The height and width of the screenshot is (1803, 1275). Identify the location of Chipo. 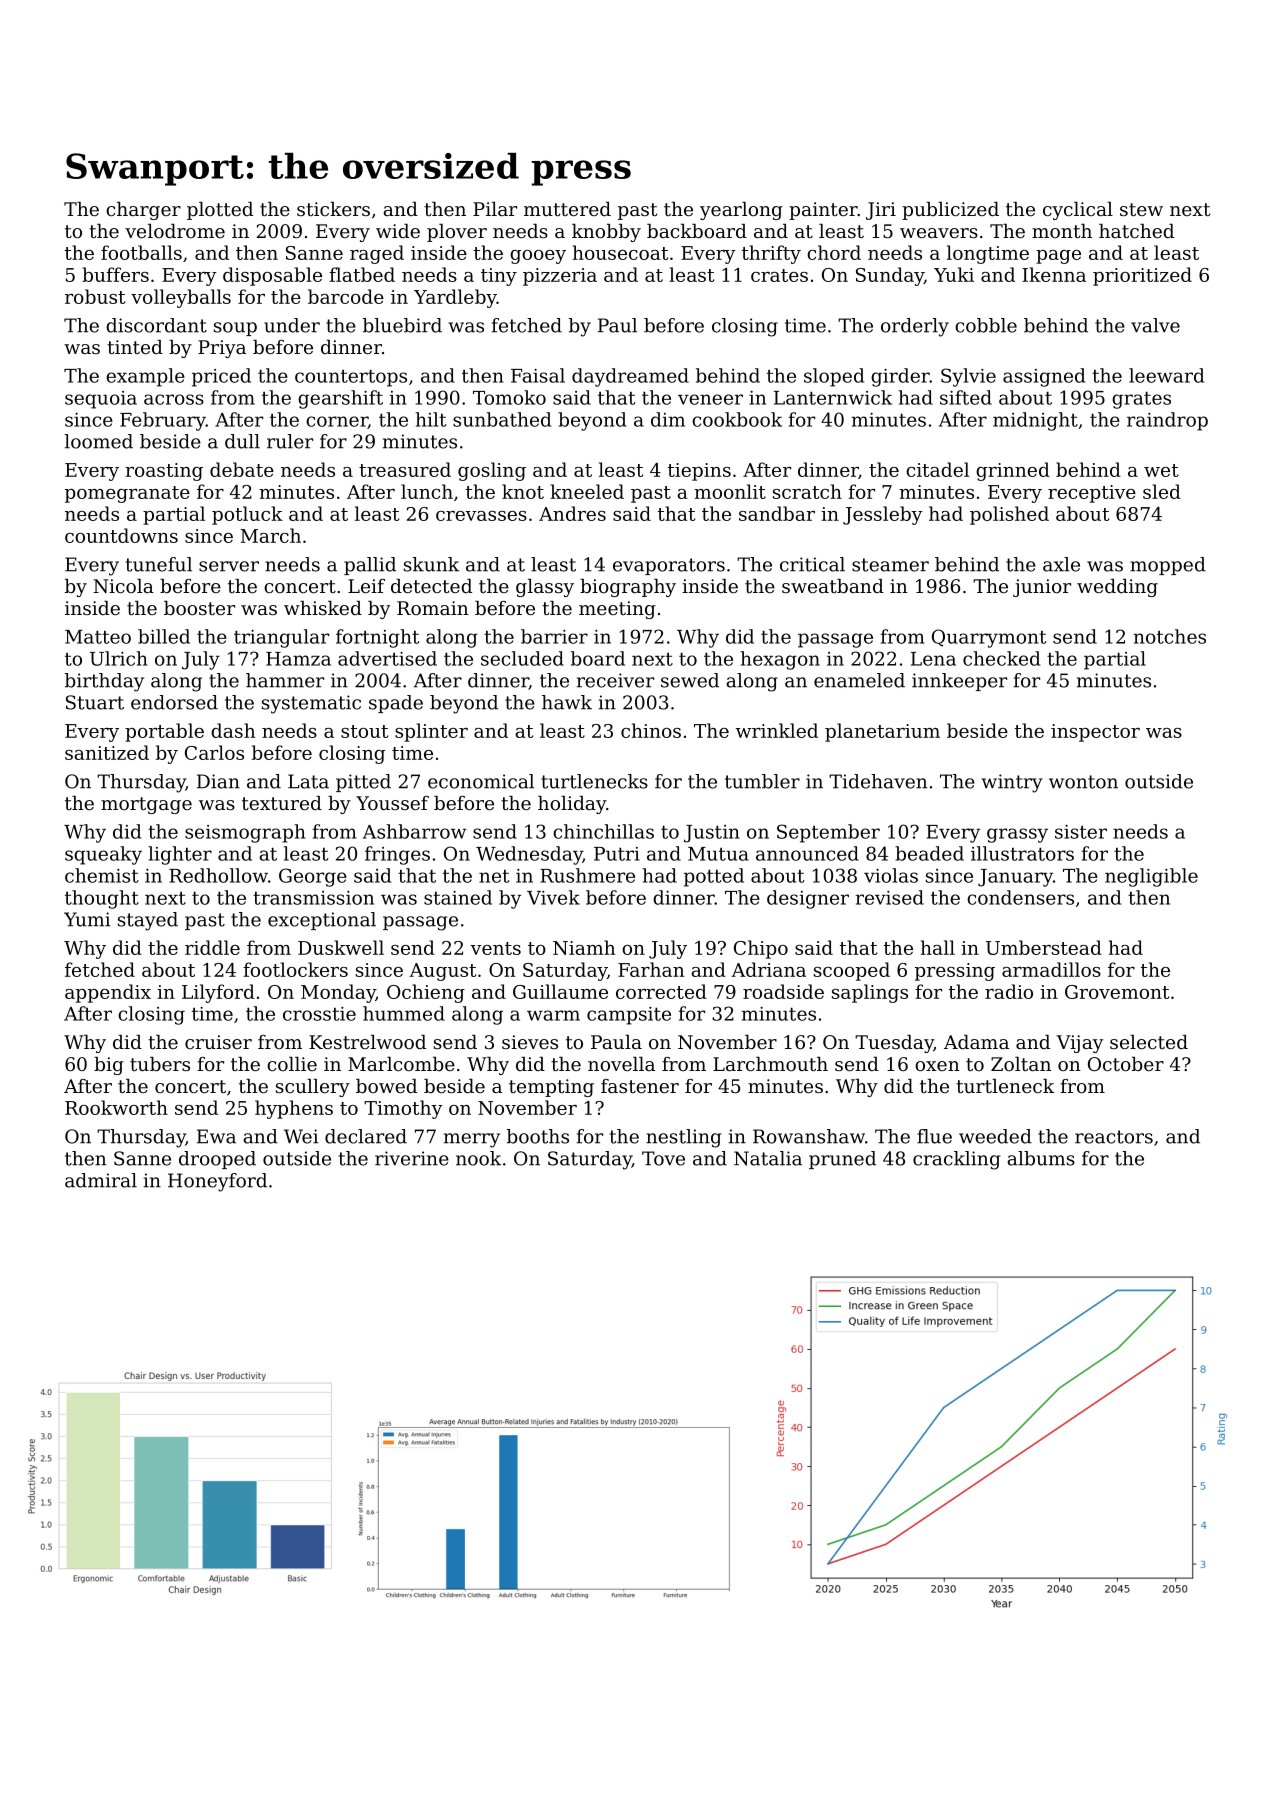
(761, 949).
